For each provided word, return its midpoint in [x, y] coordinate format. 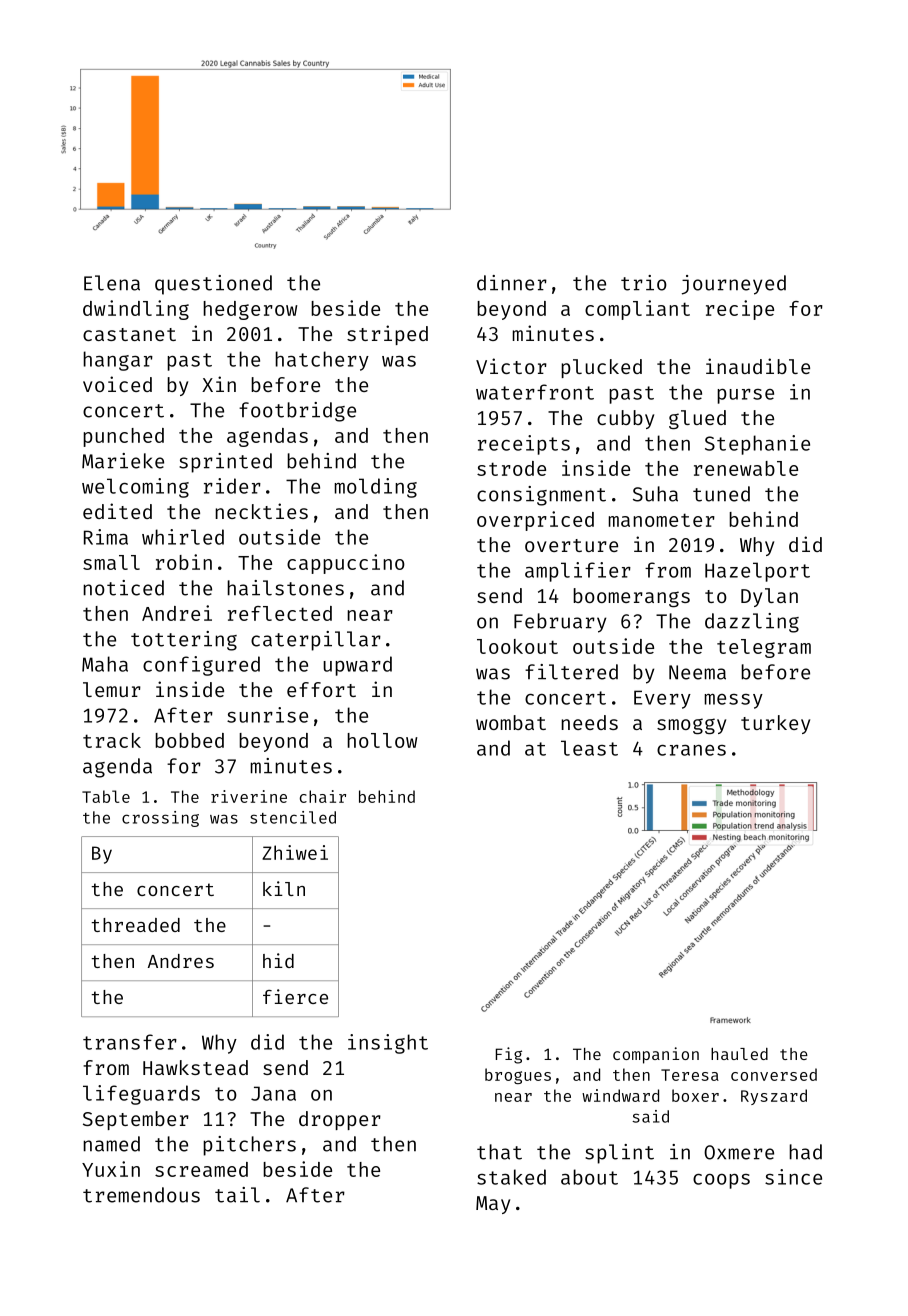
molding [376, 488]
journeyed [734, 285]
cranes [691, 750]
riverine [249, 796]
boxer [695, 1095]
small [111, 562]
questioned [213, 285]
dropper [340, 1120]
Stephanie [757, 445]
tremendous [141, 1195]
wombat [511, 722]
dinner [512, 283]
